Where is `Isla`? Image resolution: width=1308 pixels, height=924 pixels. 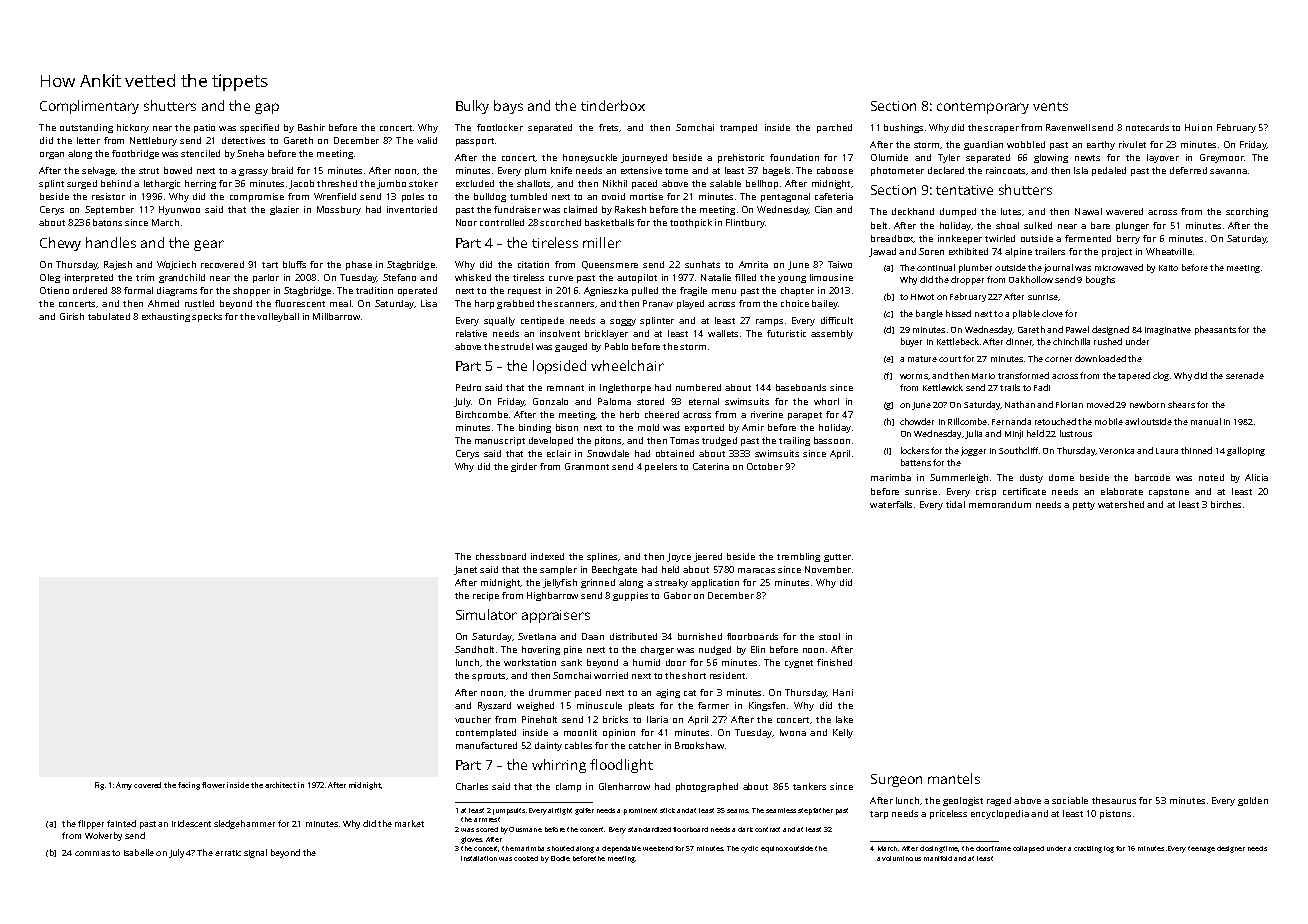
Isla is located at coordinates (1081, 170).
